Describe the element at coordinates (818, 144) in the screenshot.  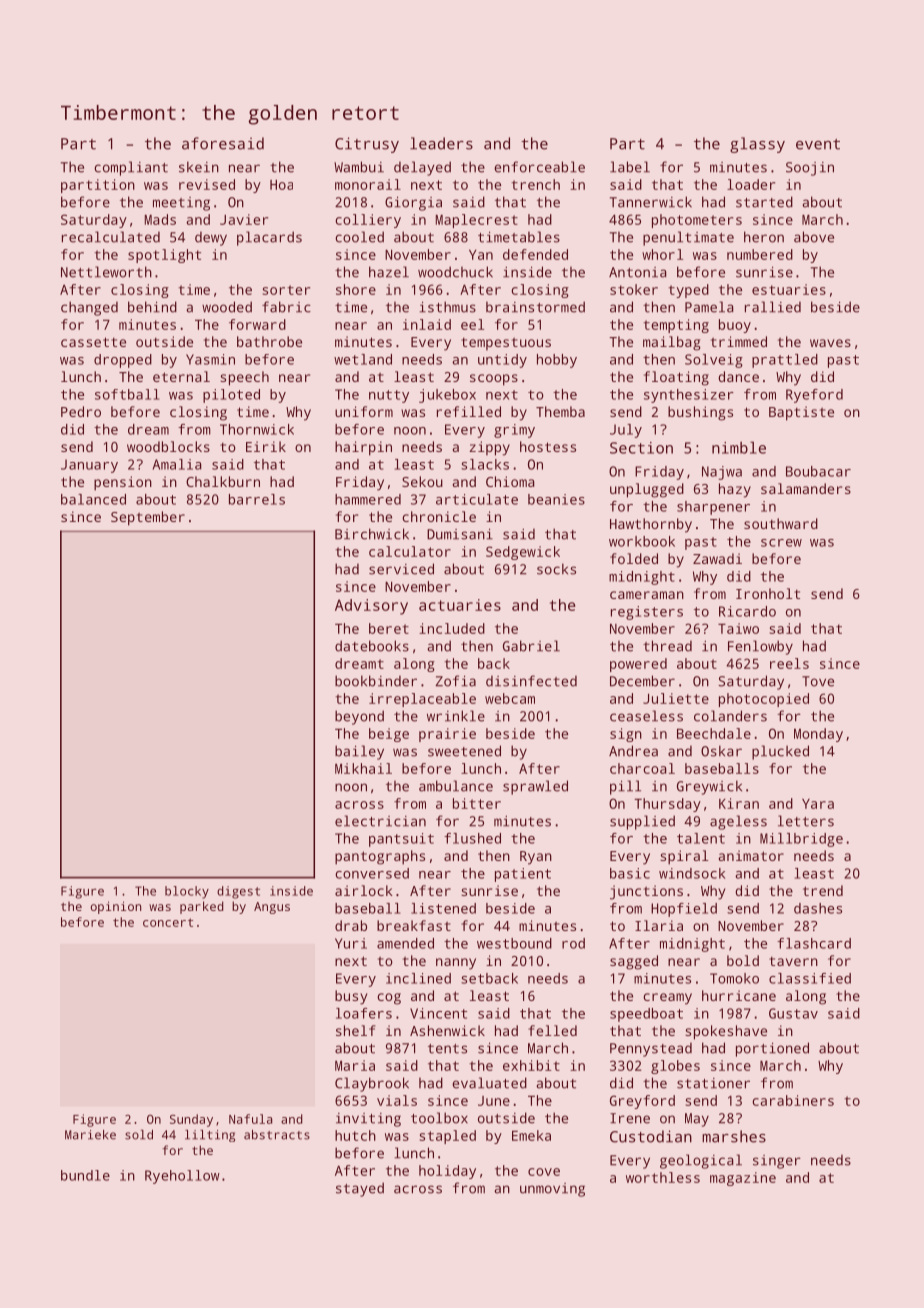
I see `event` at that location.
